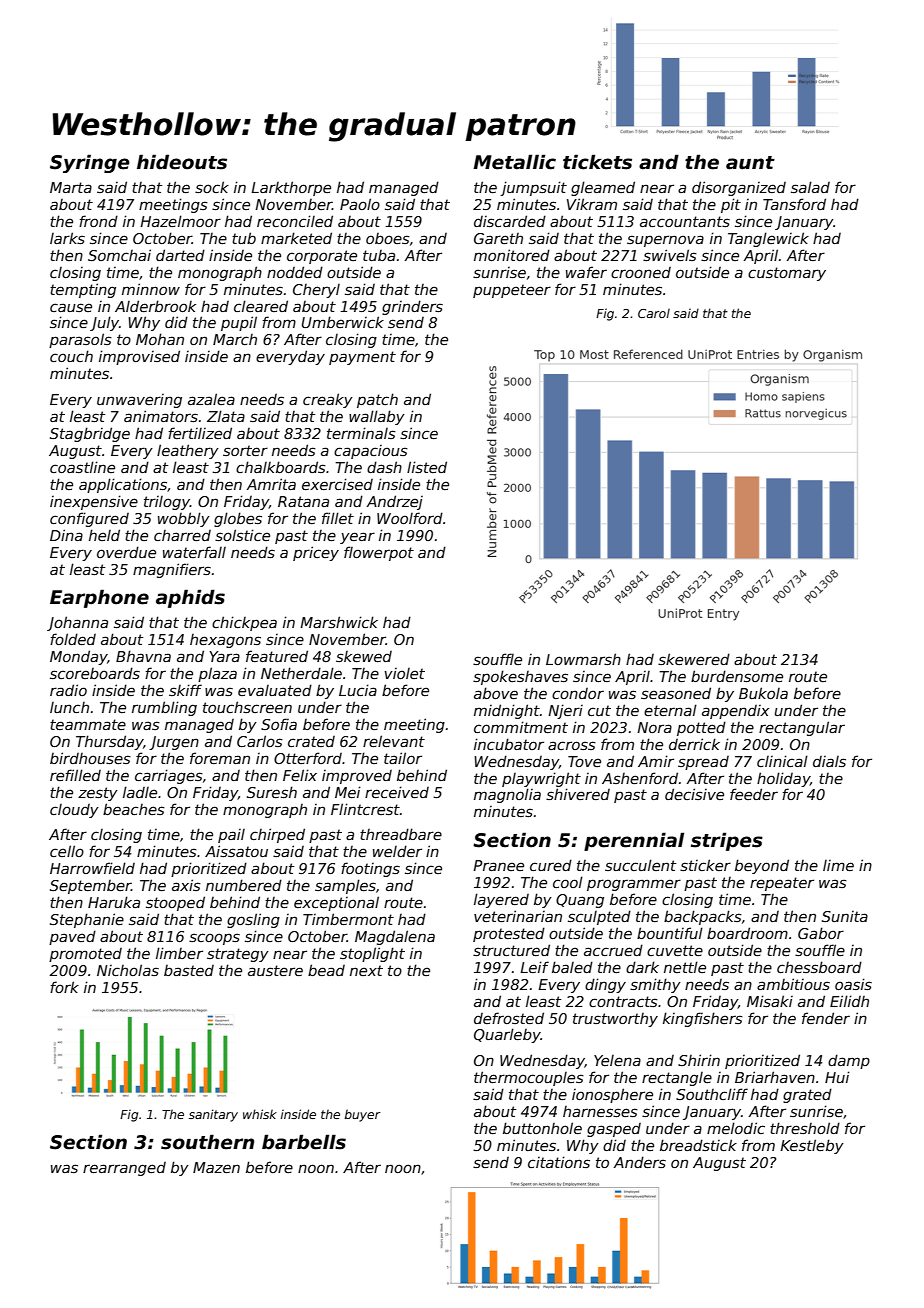 This screenshot has width=924, height=1308. What do you see at coordinates (291, 188) in the screenshot?
I see `Larkthorpe` at bounding box center [291, 188].
